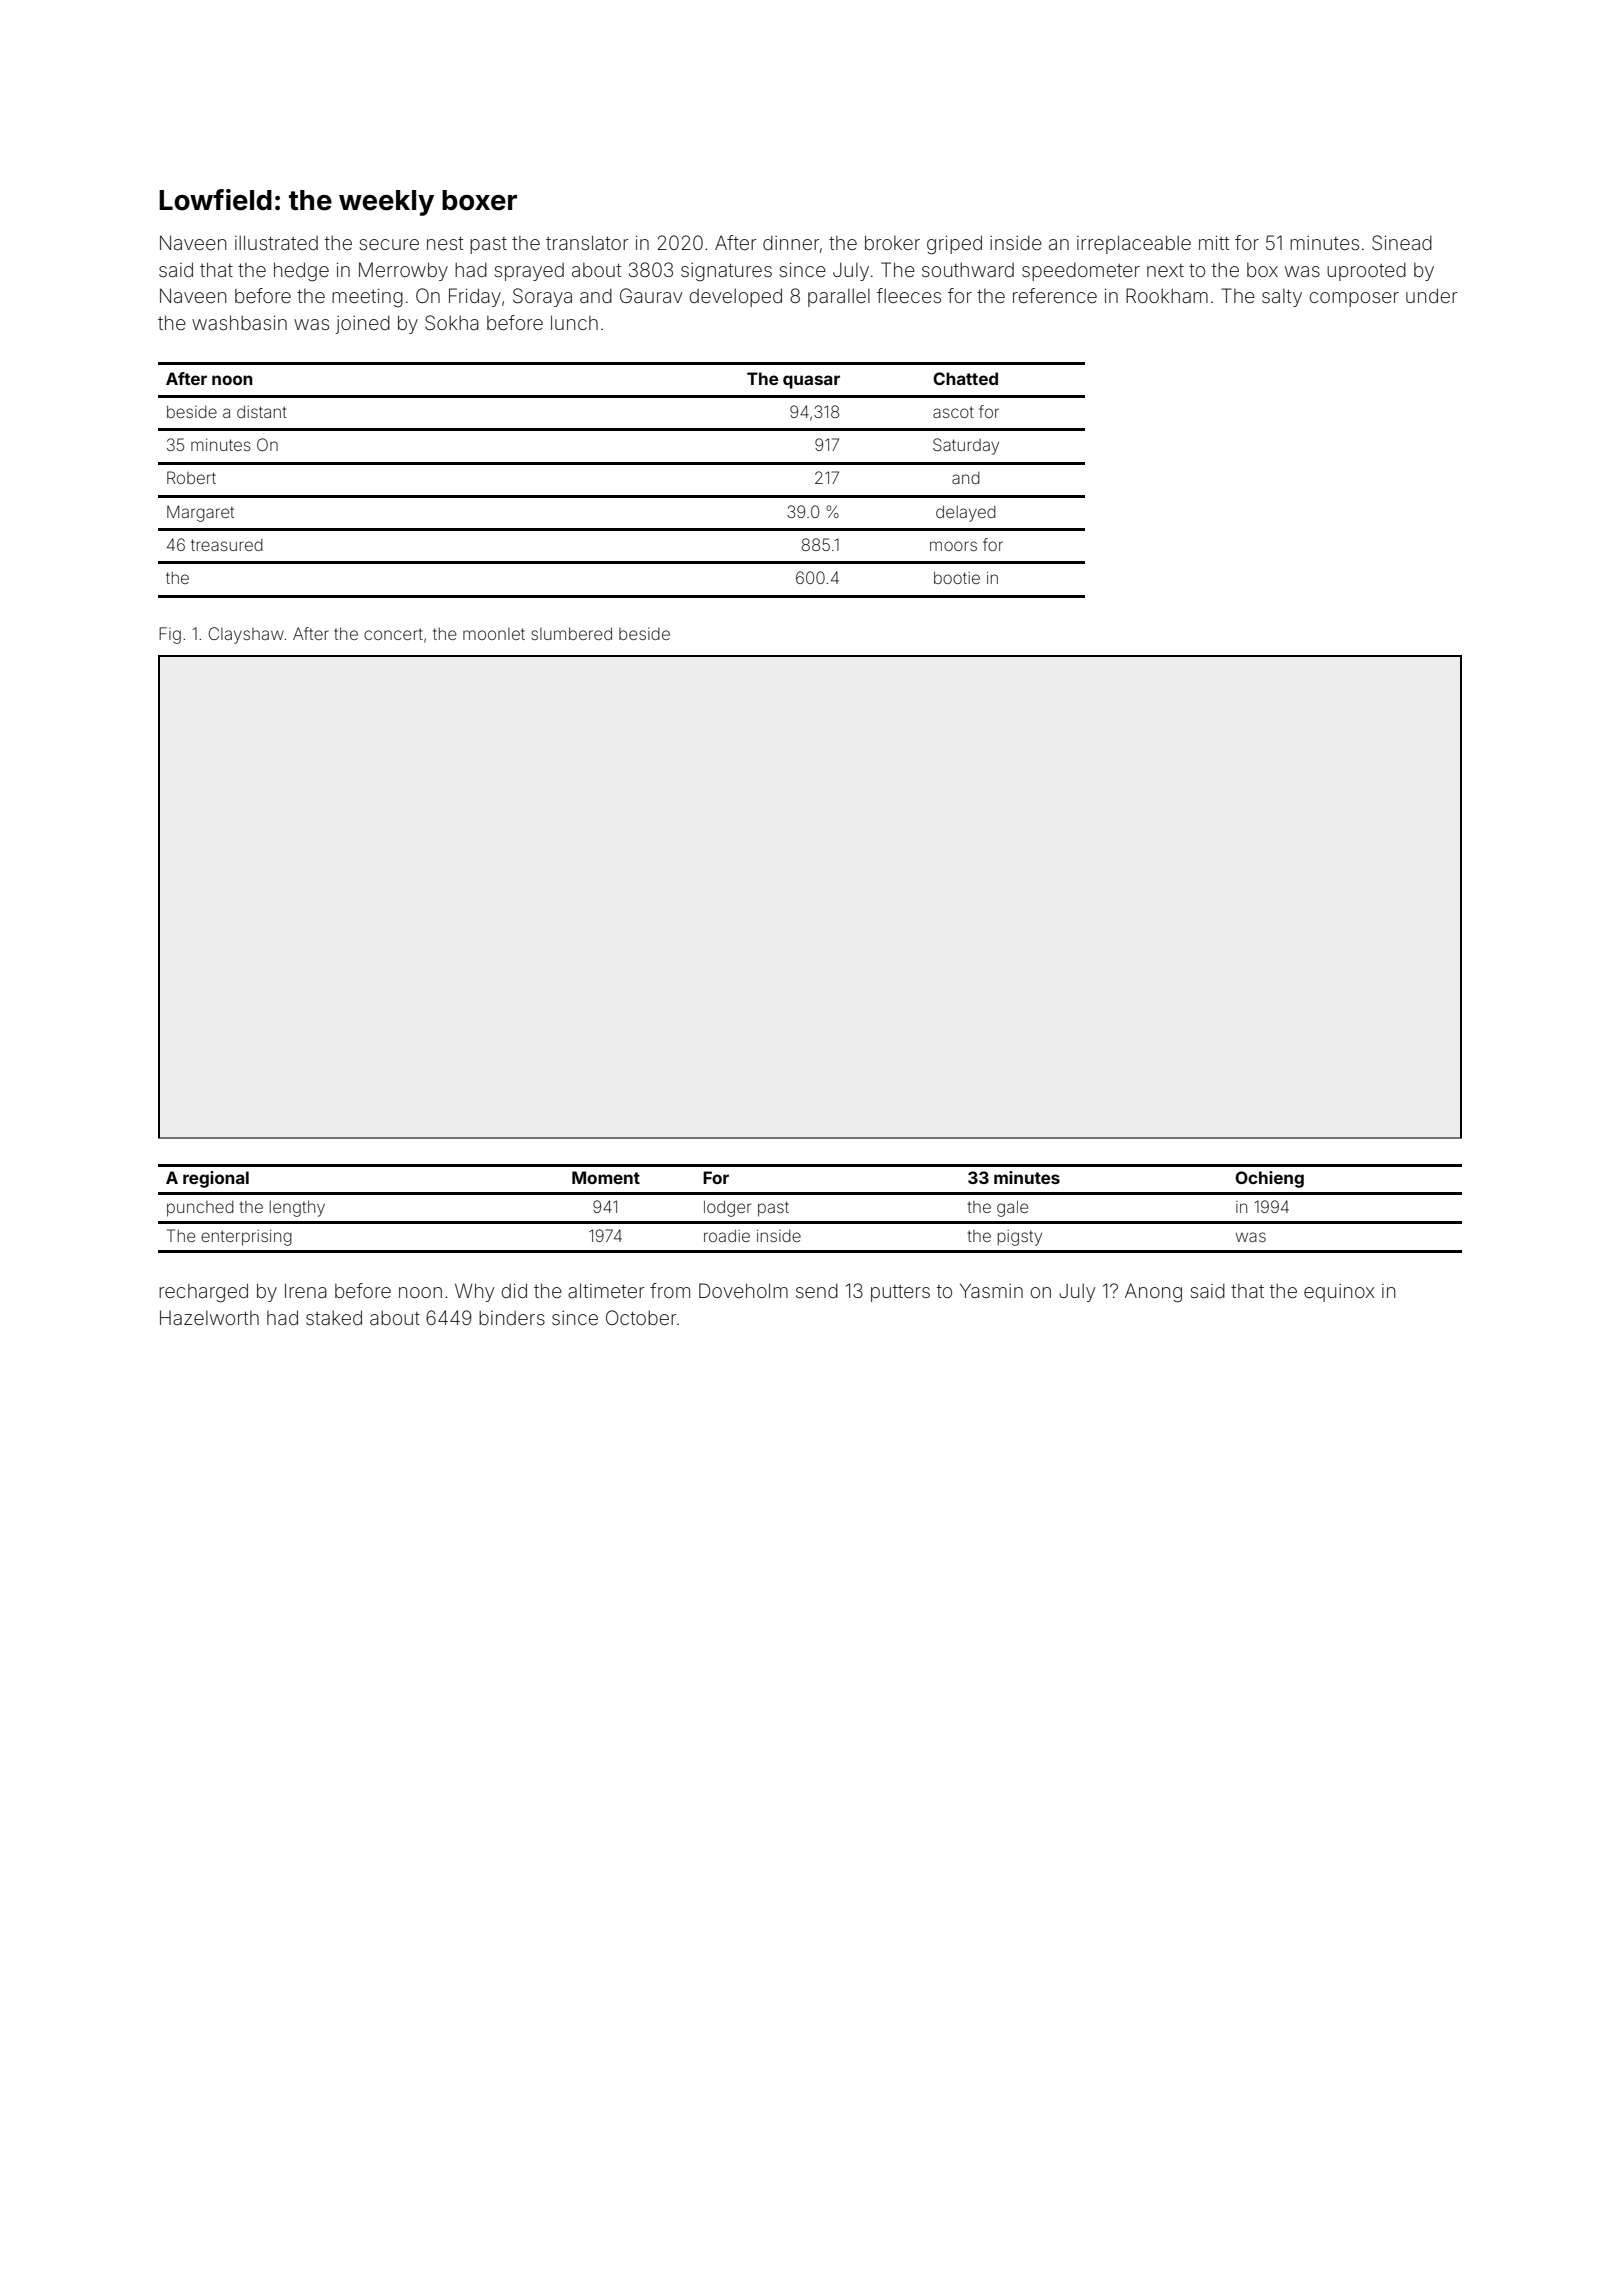  I want to click on griped, so click(954, 245).
